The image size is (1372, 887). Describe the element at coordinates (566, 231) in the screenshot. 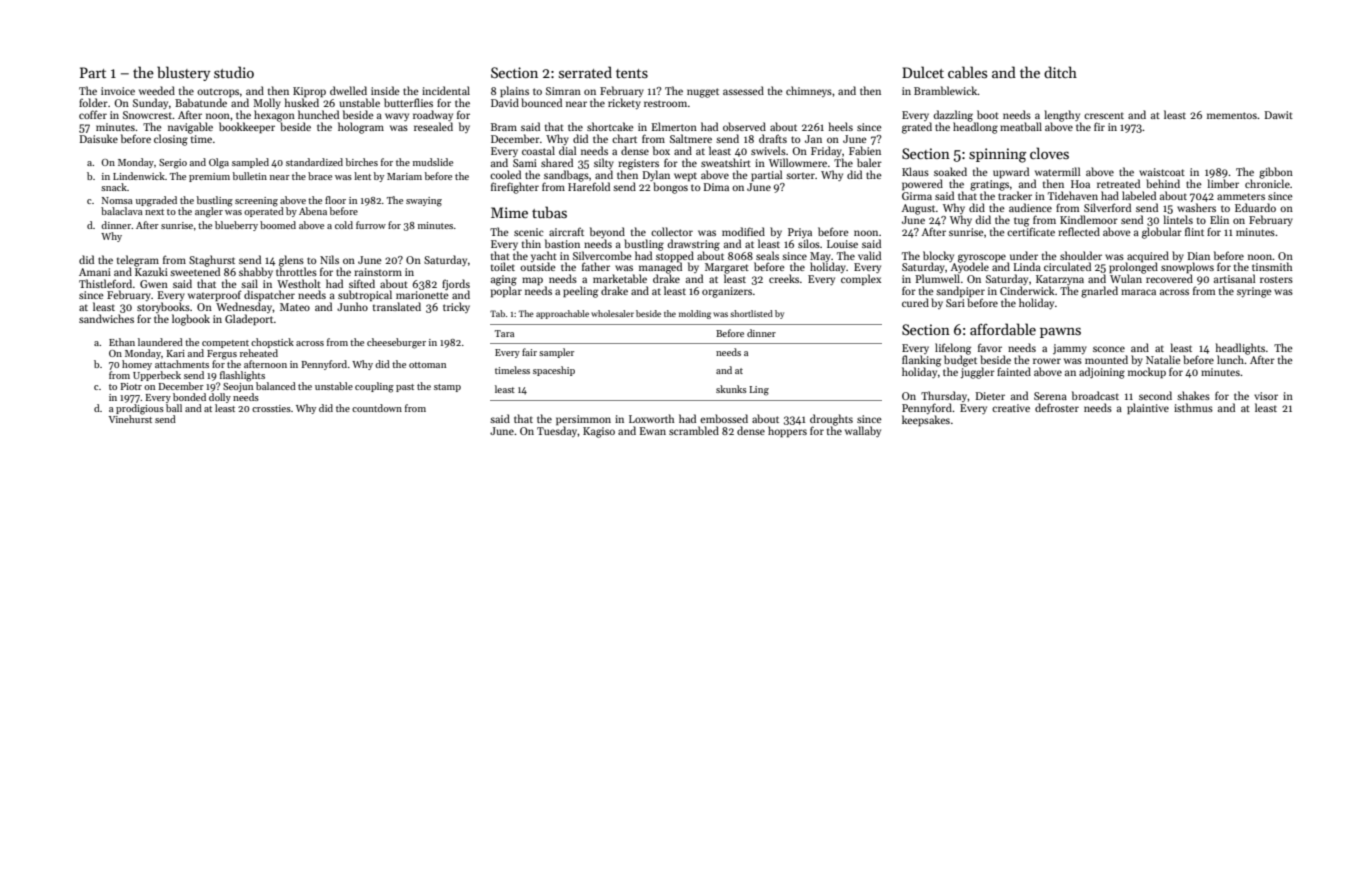

I see `aircraft` at that location.
